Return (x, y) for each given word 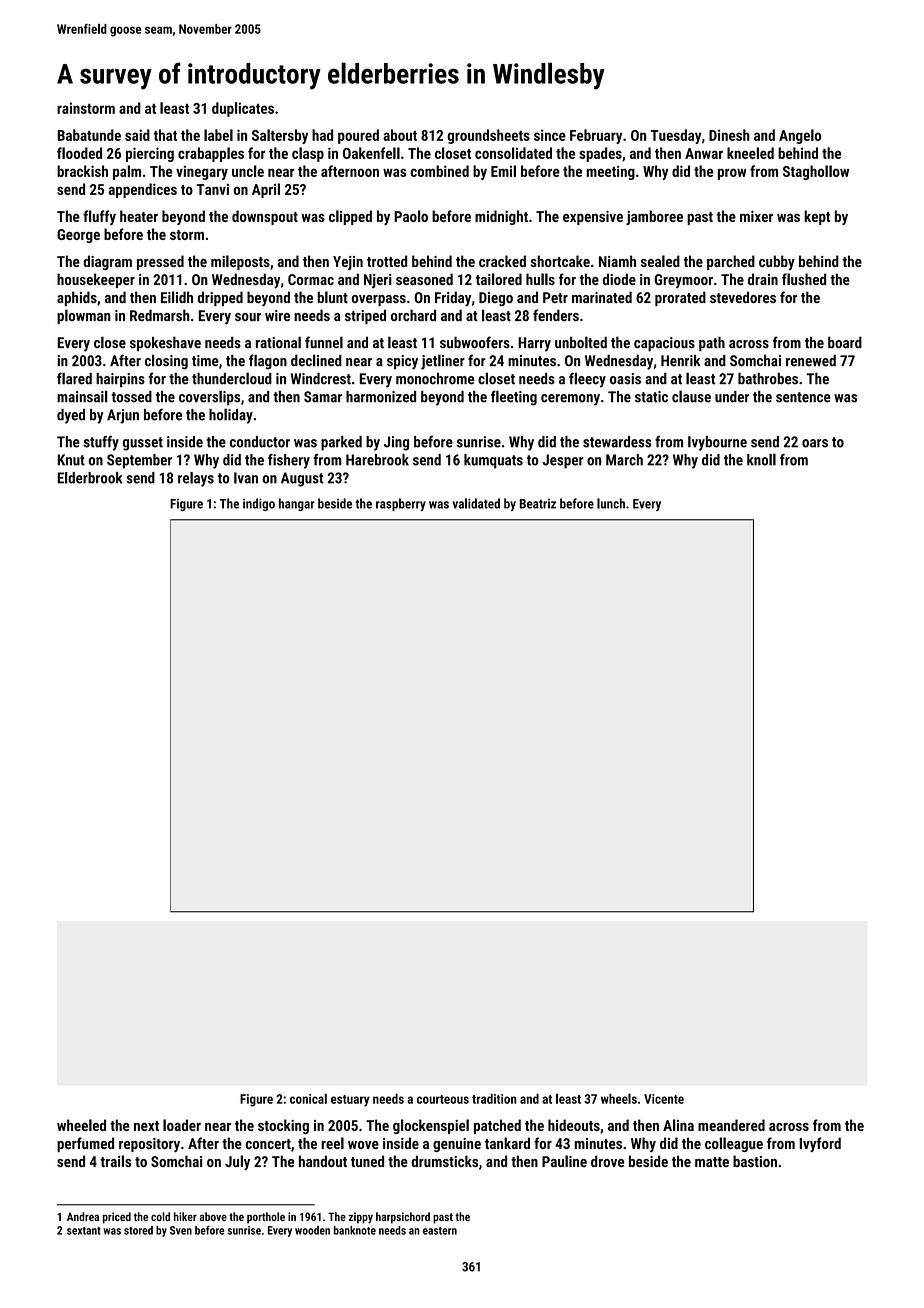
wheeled (81, 1125)
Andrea (83, 1216)
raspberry (401, 504)
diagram (107, 262)
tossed (132, 397)
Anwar (704, 153)
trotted (387, 261)
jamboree (654, 217)
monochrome (435, 379)
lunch (611, 503)
